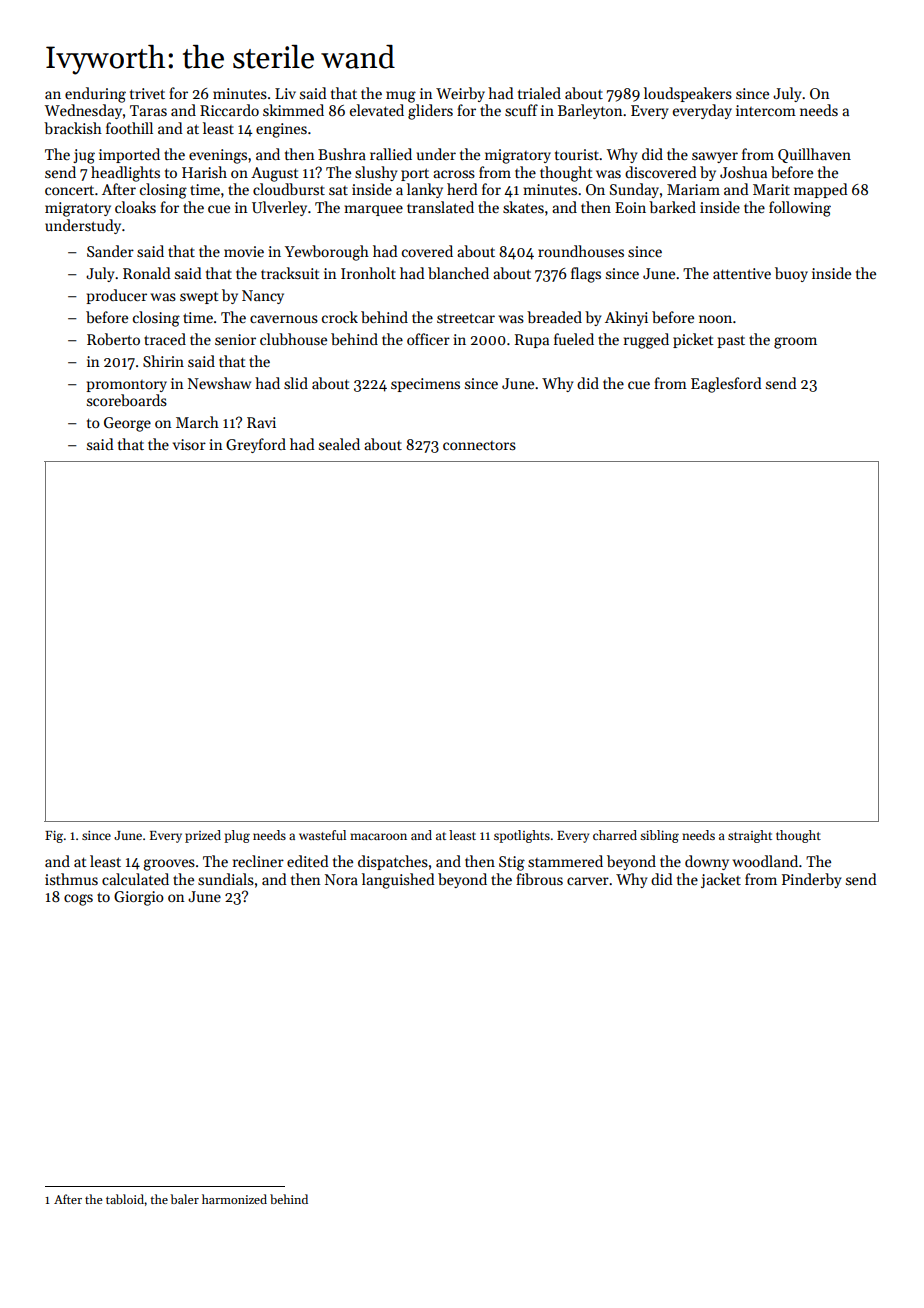 The height and width of the screenshot is (1308, 924). What do you see at coordinates (460, 94) in the screenshot?
I see `Weirby` at bounding box center [460, 94].
